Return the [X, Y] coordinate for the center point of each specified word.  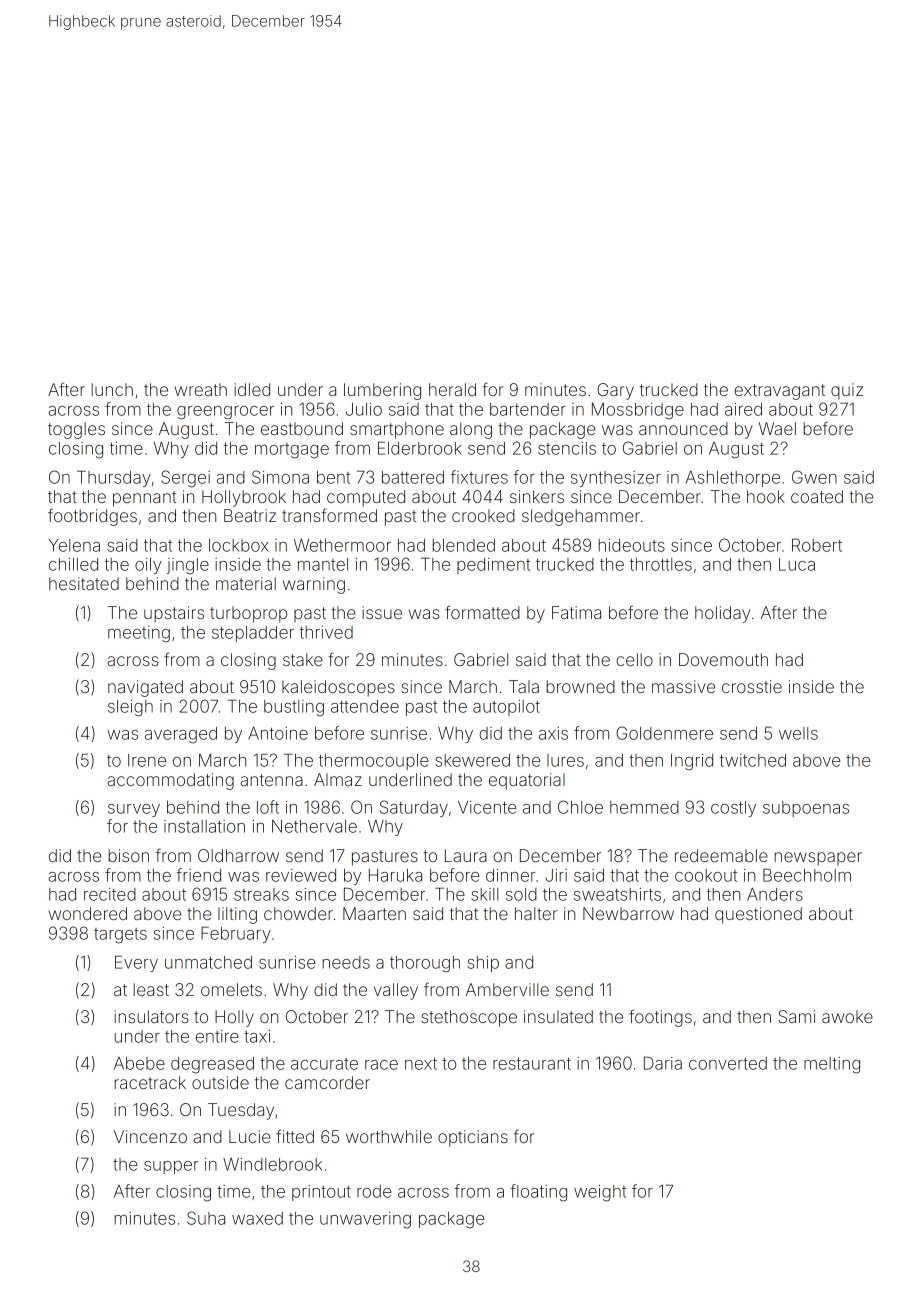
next [421, 1064]
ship [483, 964]
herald [452, 389]
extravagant [779, 392]
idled [252, 389]
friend [198, 875]
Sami [796, 1016]
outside [220, 1082]
